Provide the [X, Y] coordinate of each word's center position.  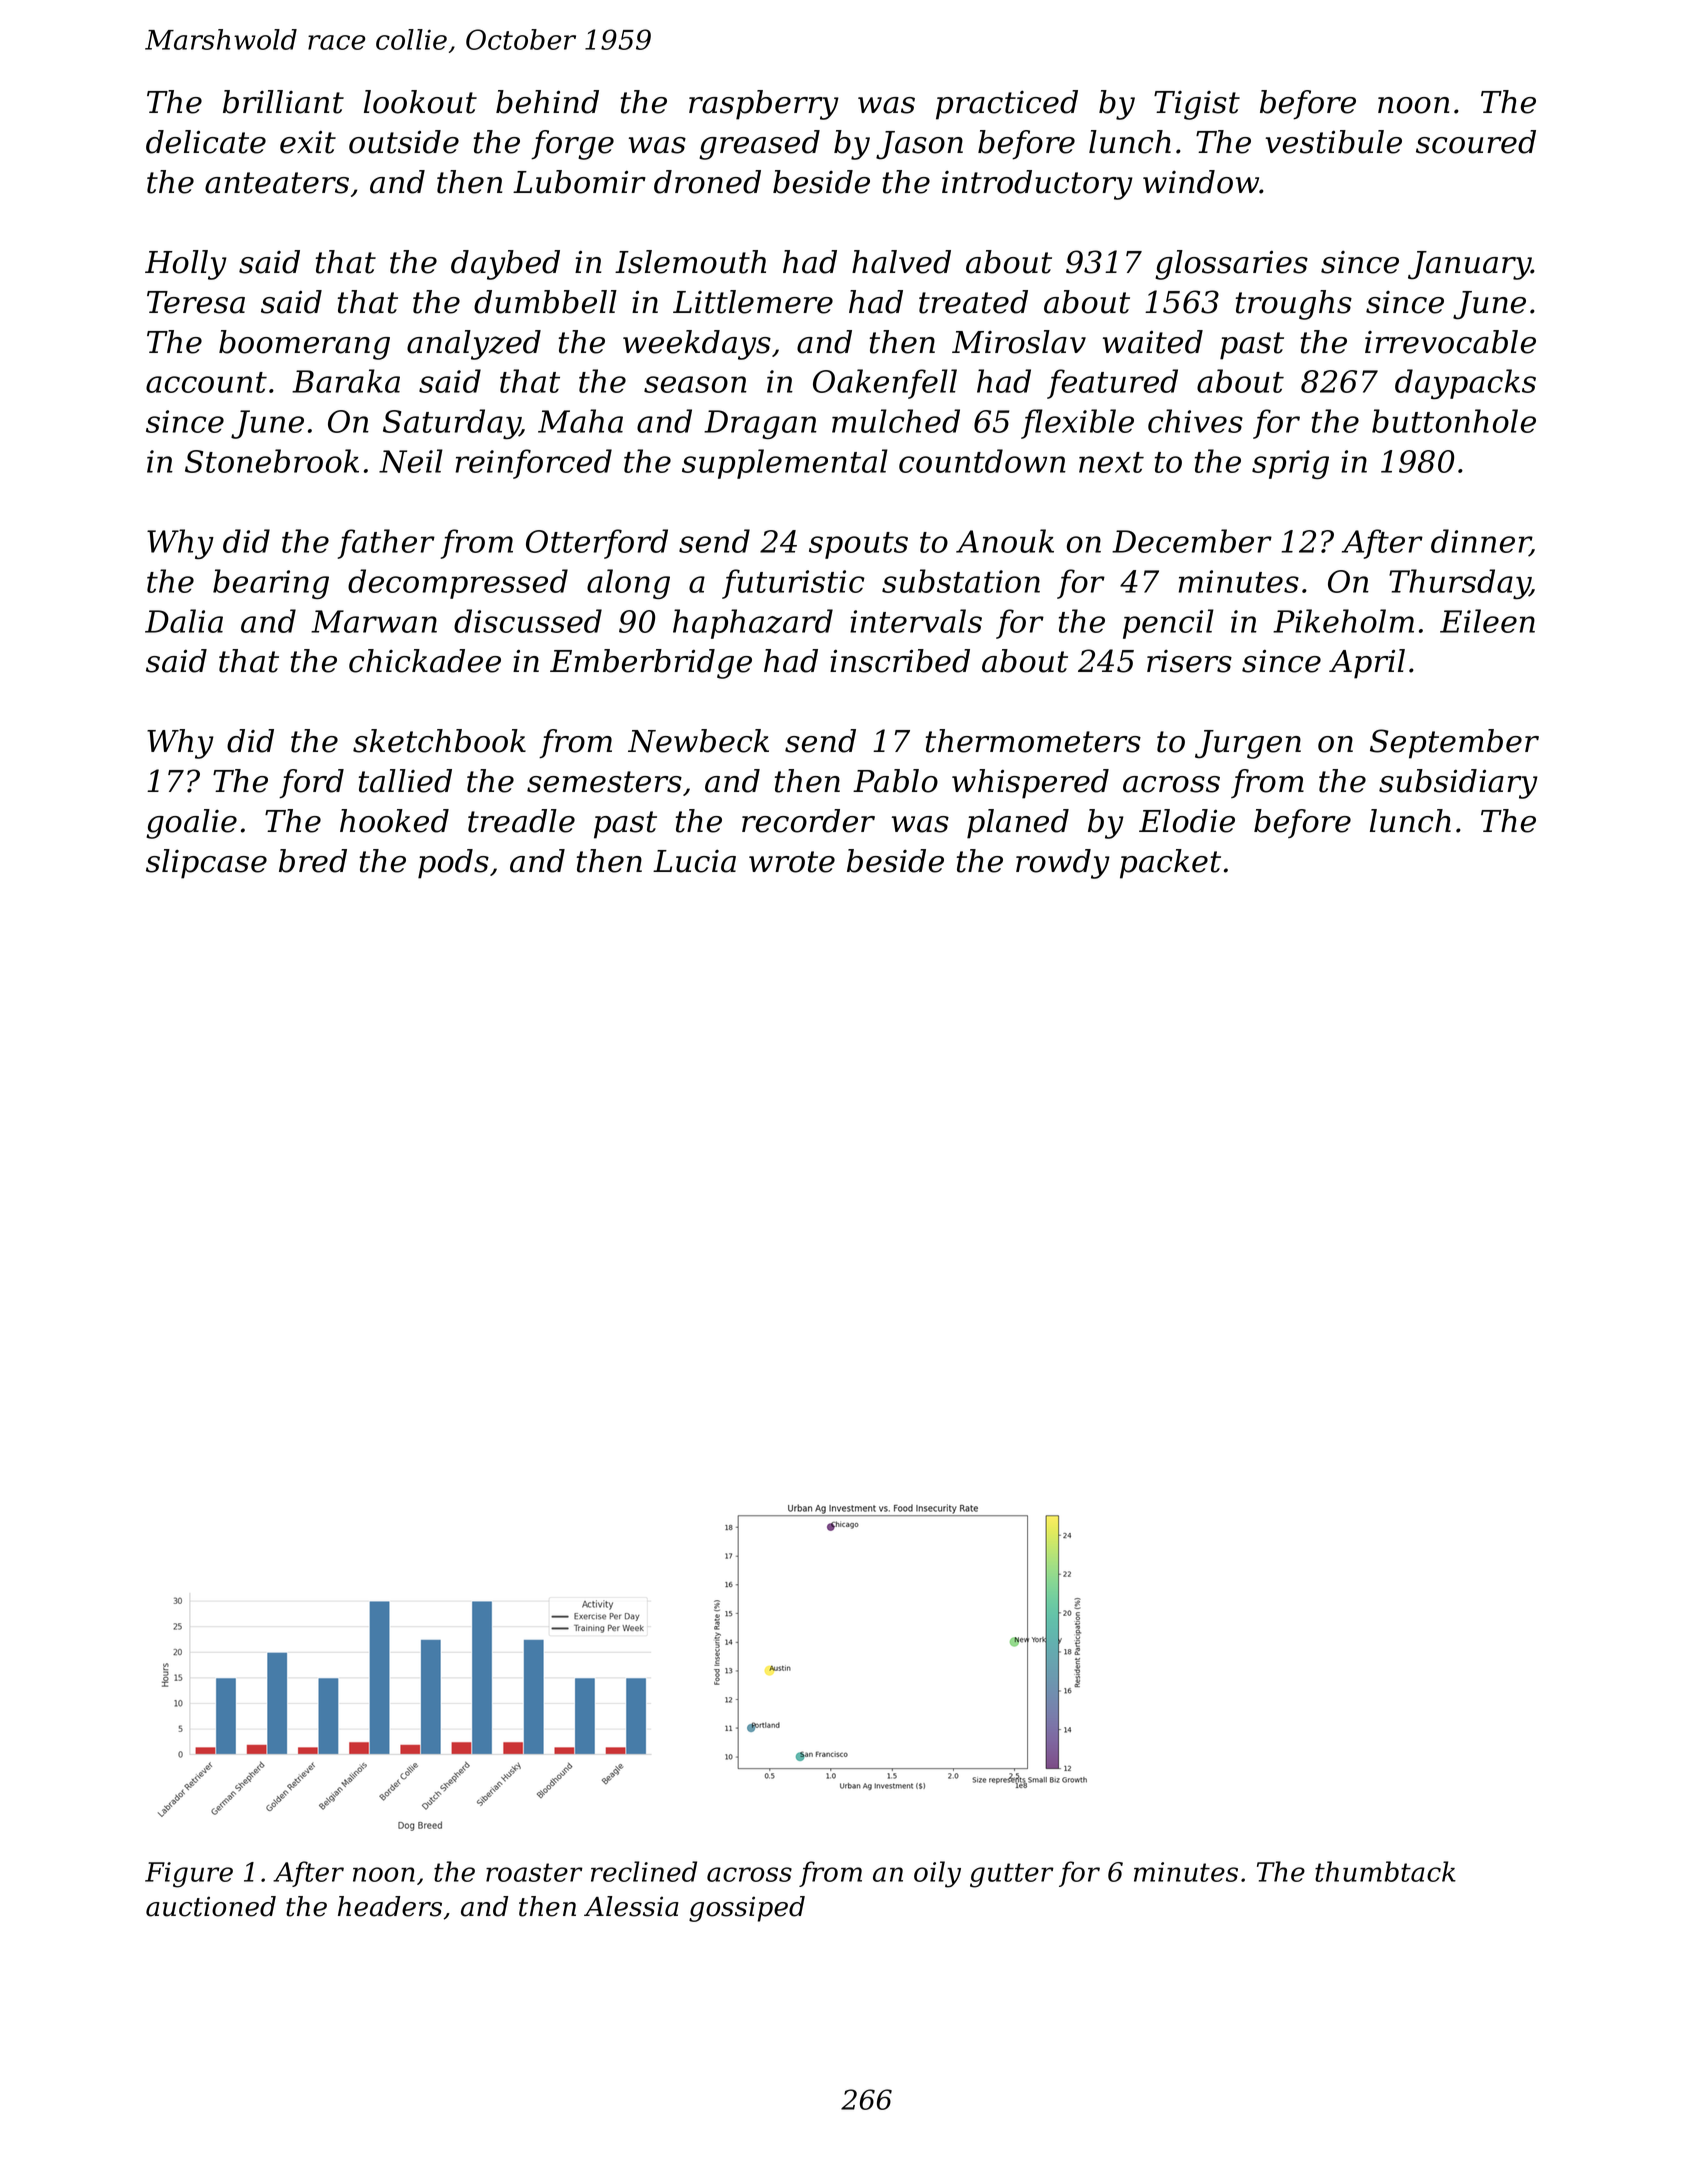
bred [313, 861]
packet [1170, 864]
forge [572, 145]
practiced [1007, 105]
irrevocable [1450, 342]
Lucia [694, 861]
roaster [534, 1872]
